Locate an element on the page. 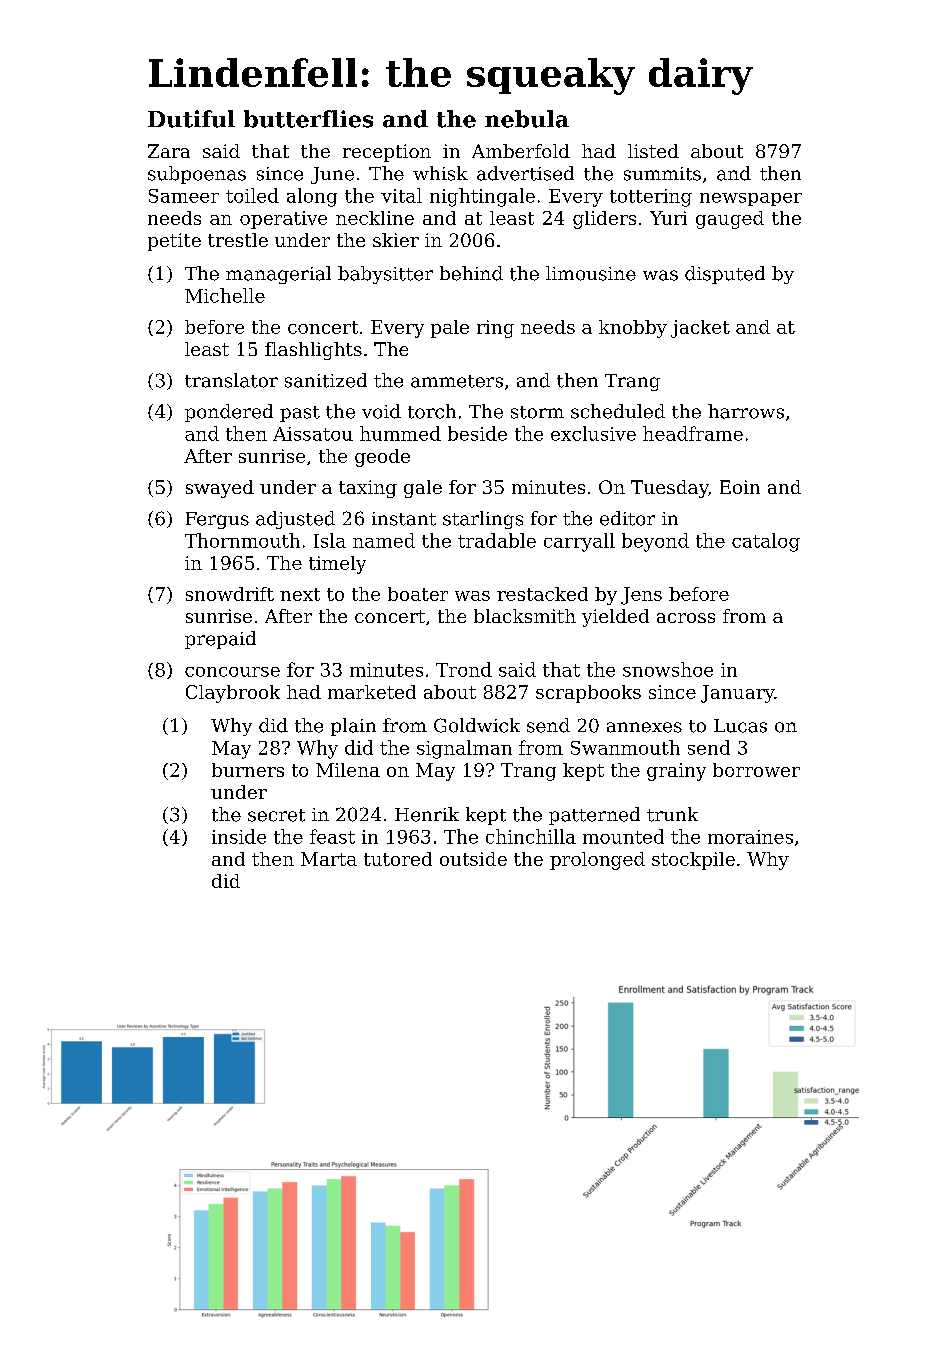  prolonged is located at coordinates (597, 861).
